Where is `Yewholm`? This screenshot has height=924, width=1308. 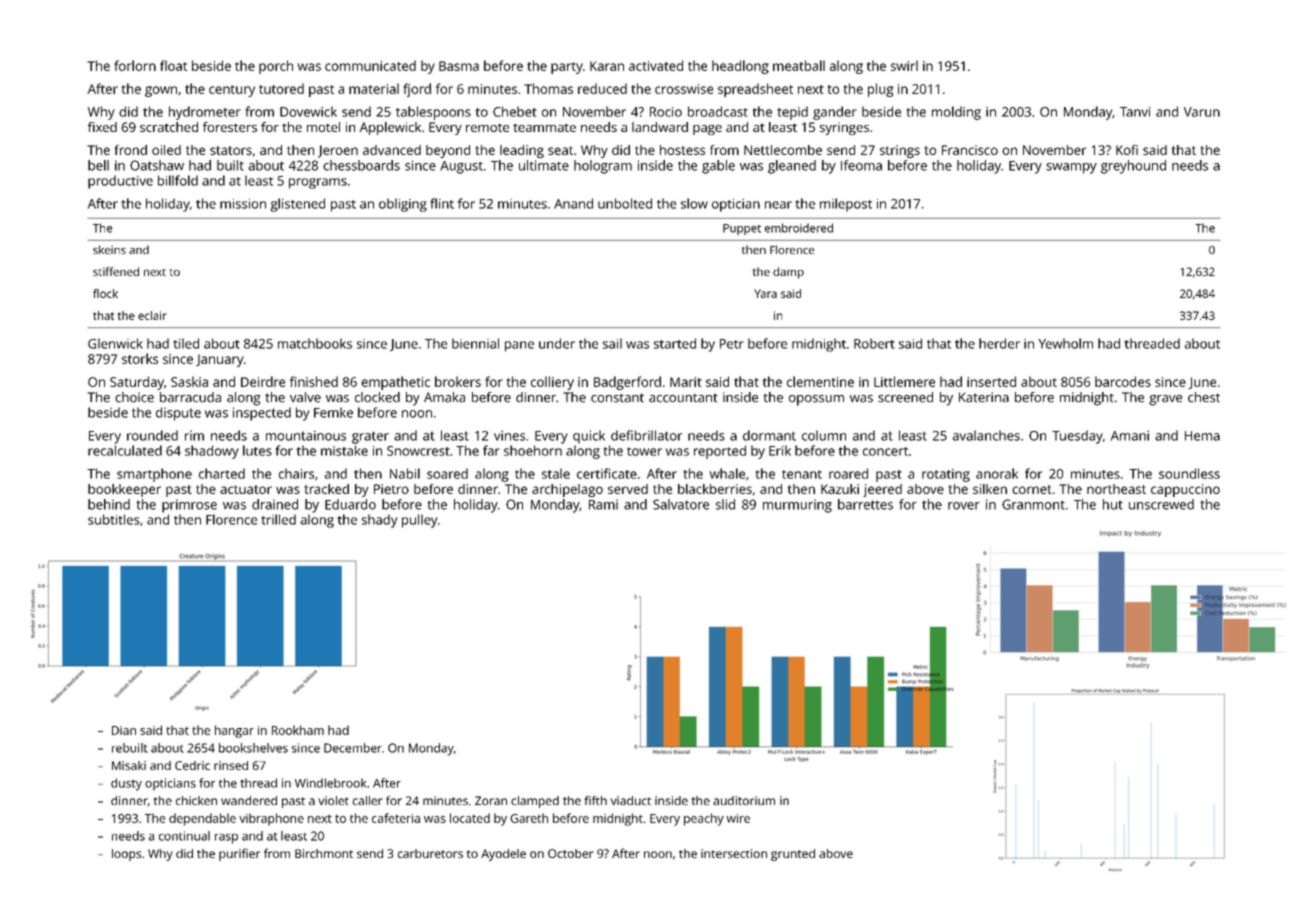
Yewholm is located at coordinates (1065, 343).
